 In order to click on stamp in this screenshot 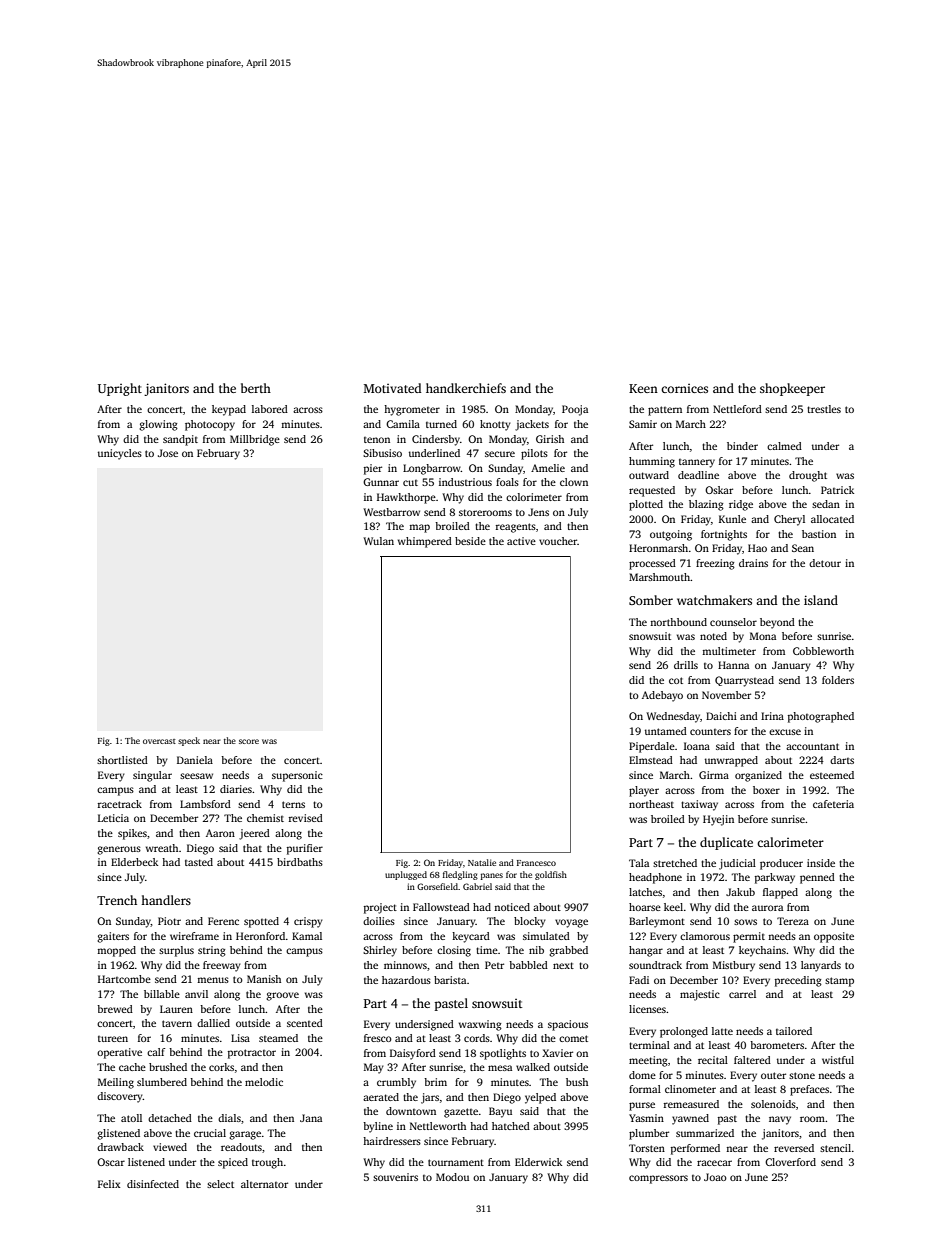, I will do `click(839, 982)`.
